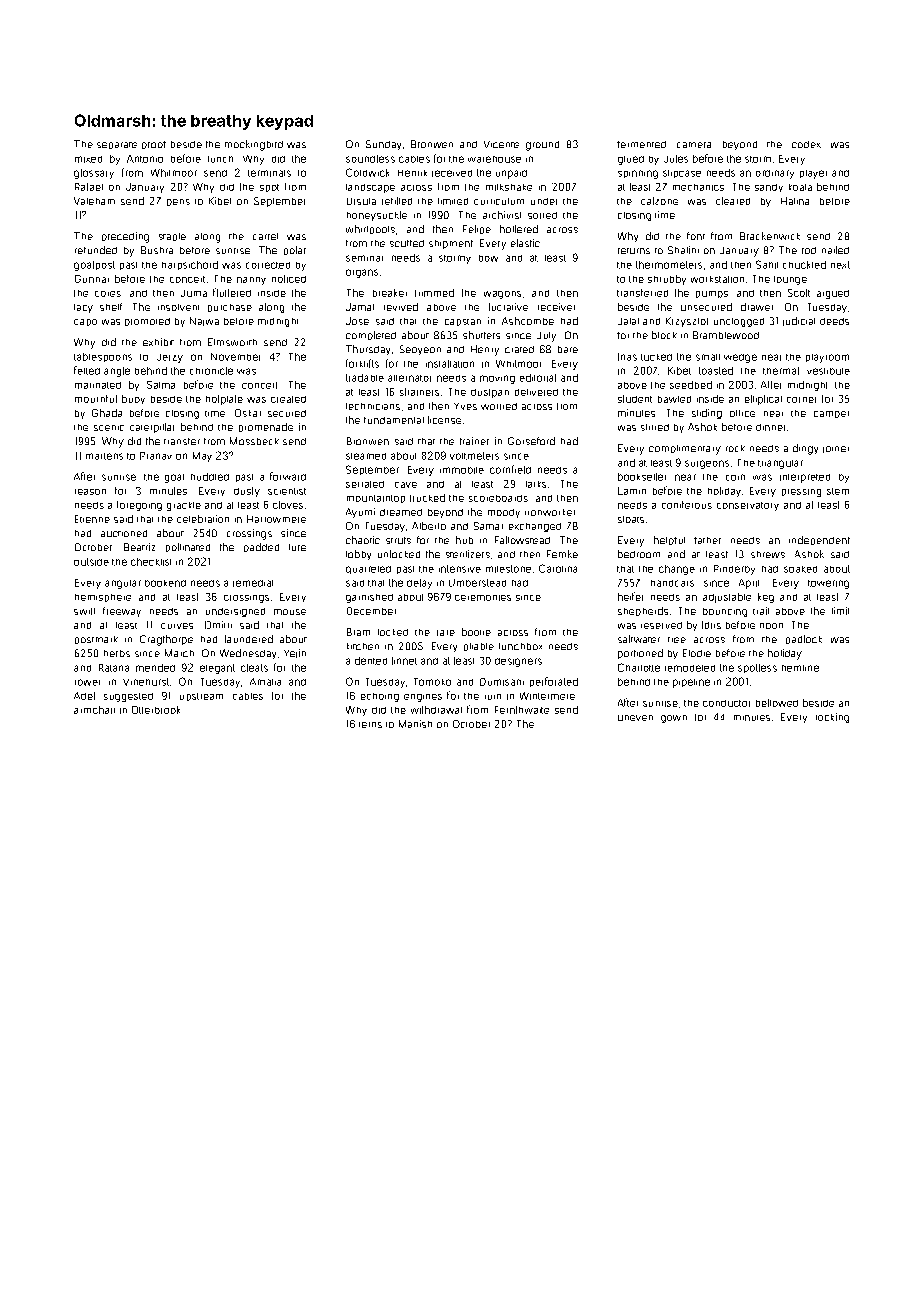  What do you see at coordinates (536, 484) in the screenshot?
I see `larks` at bounding box center [536, 484].
